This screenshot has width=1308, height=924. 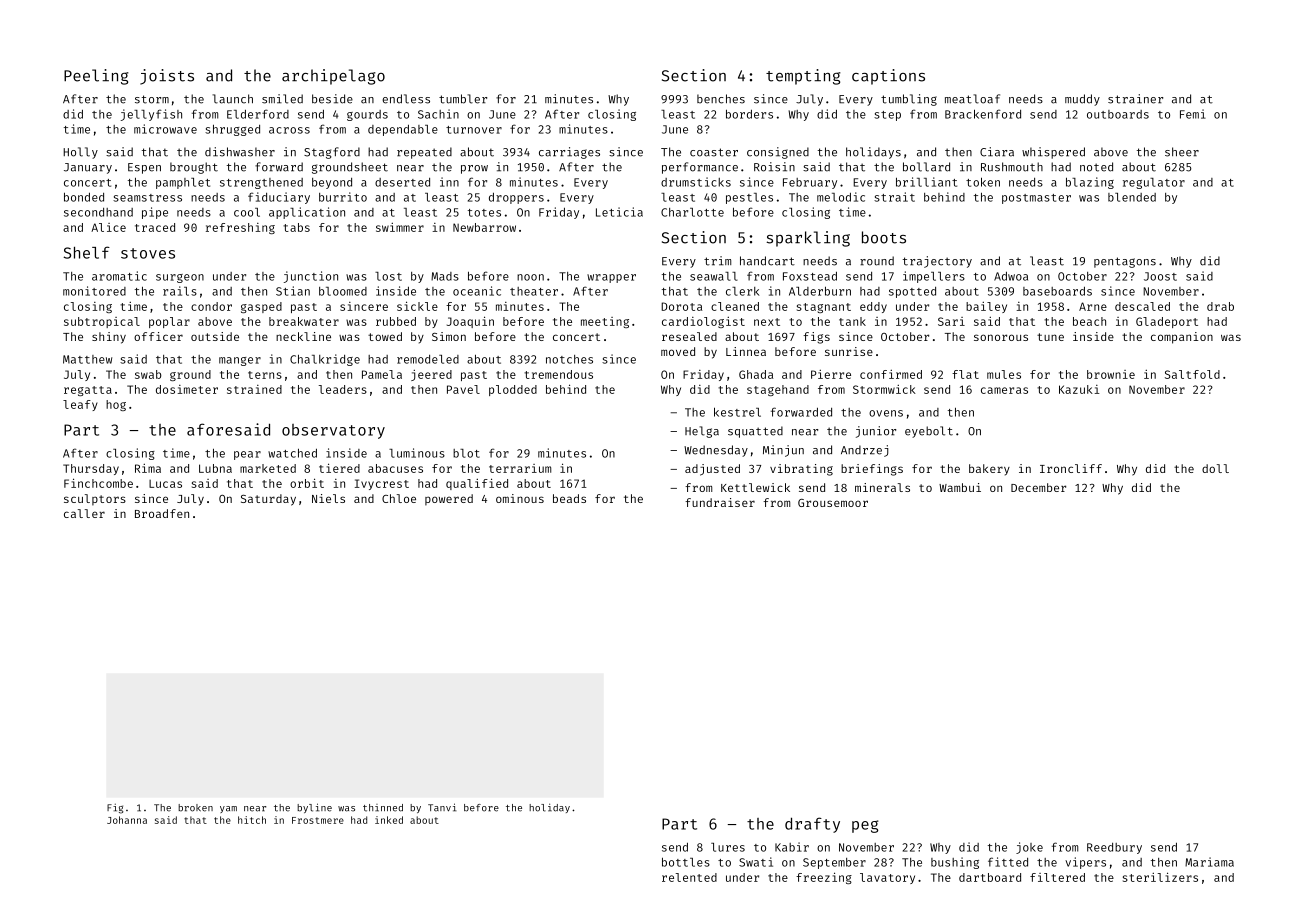 What do you see at coordinates (127, 820) in the screenshot?
I see `Johanna` at bounding box center [127, 820].
